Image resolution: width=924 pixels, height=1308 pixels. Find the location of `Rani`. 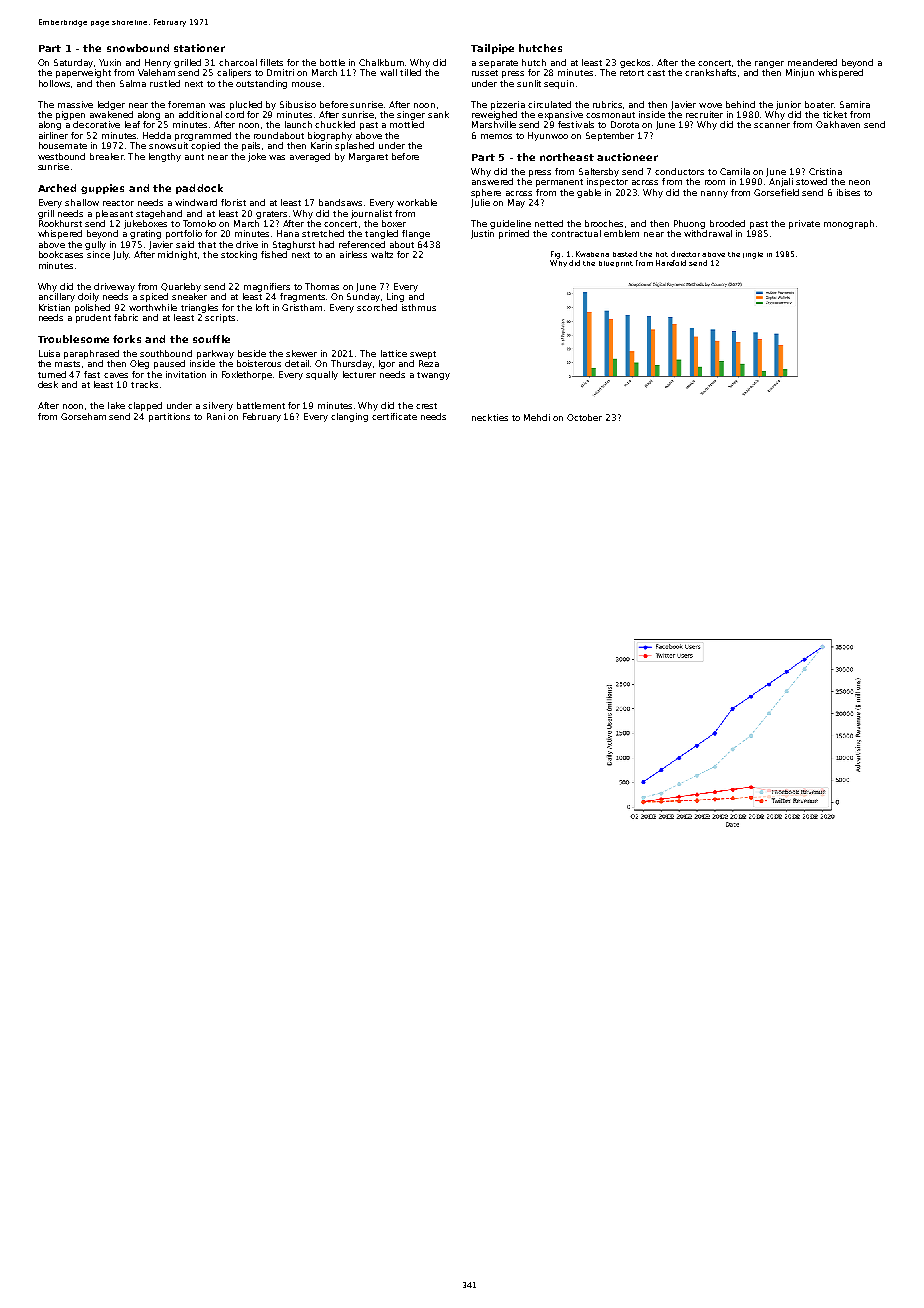

Rani is located at coordinates (216, 416).
